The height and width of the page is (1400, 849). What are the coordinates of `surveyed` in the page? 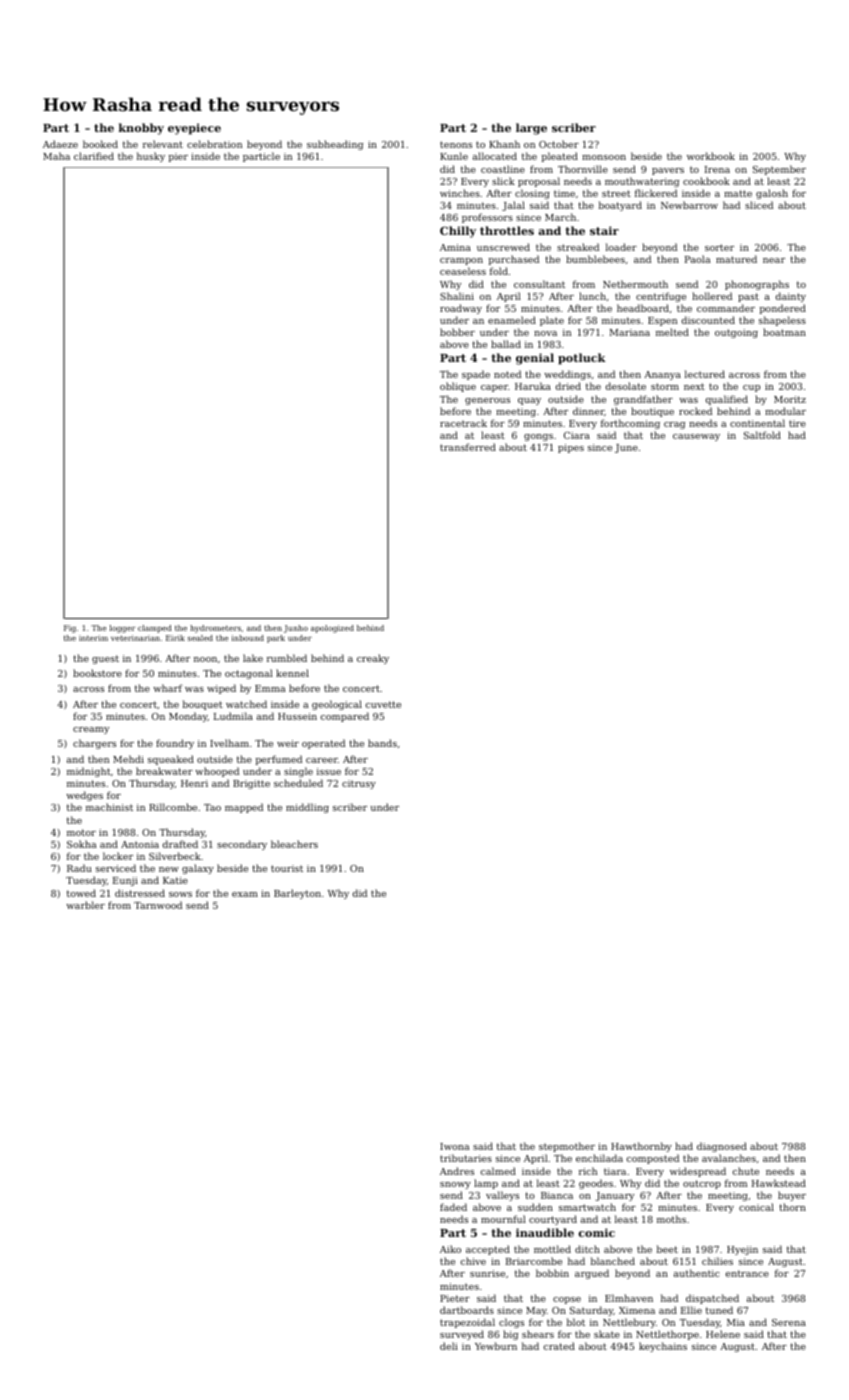 It's located at (462, 1335).
